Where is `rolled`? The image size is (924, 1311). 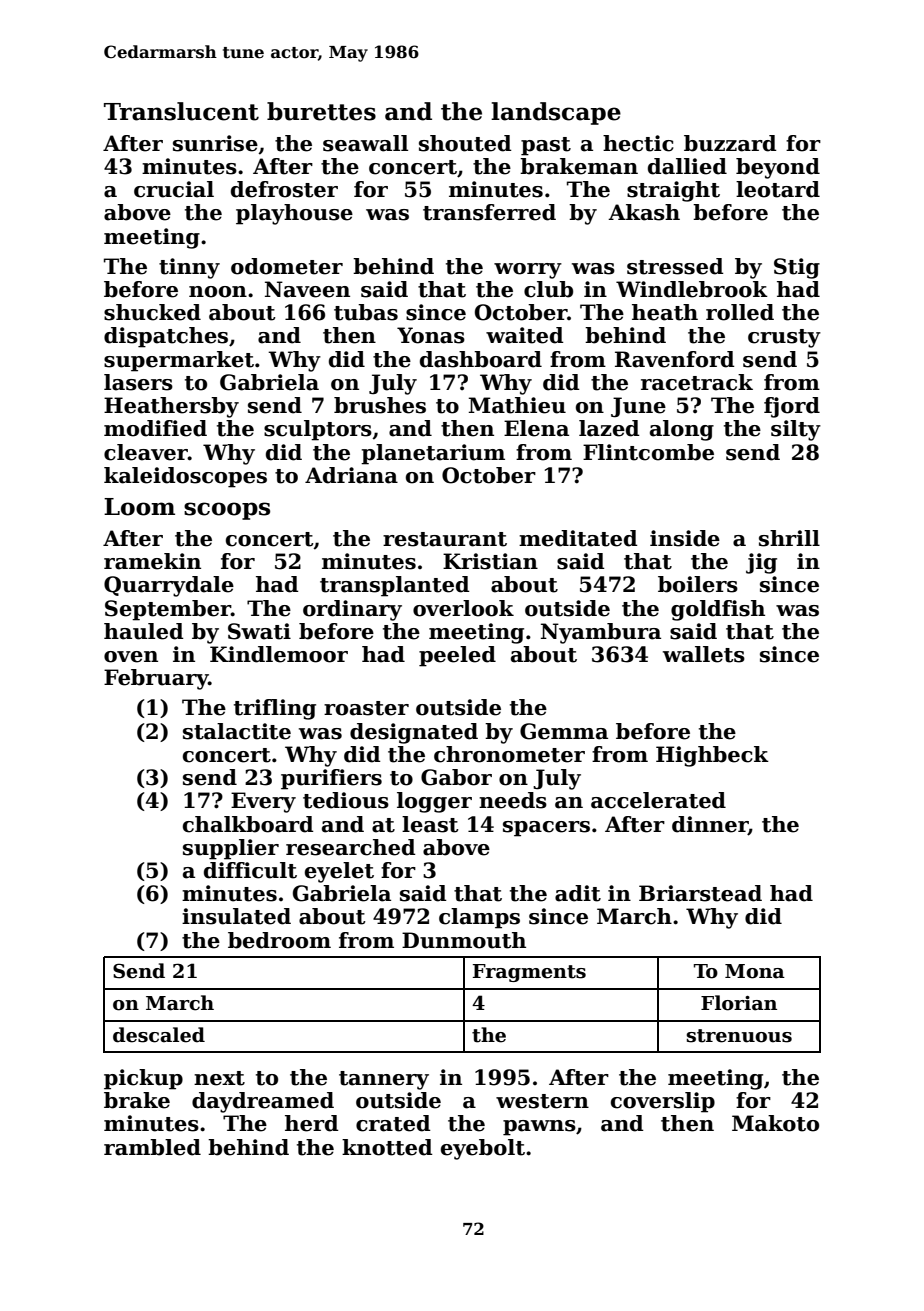
rolled is located at coordinates (740, 312).
